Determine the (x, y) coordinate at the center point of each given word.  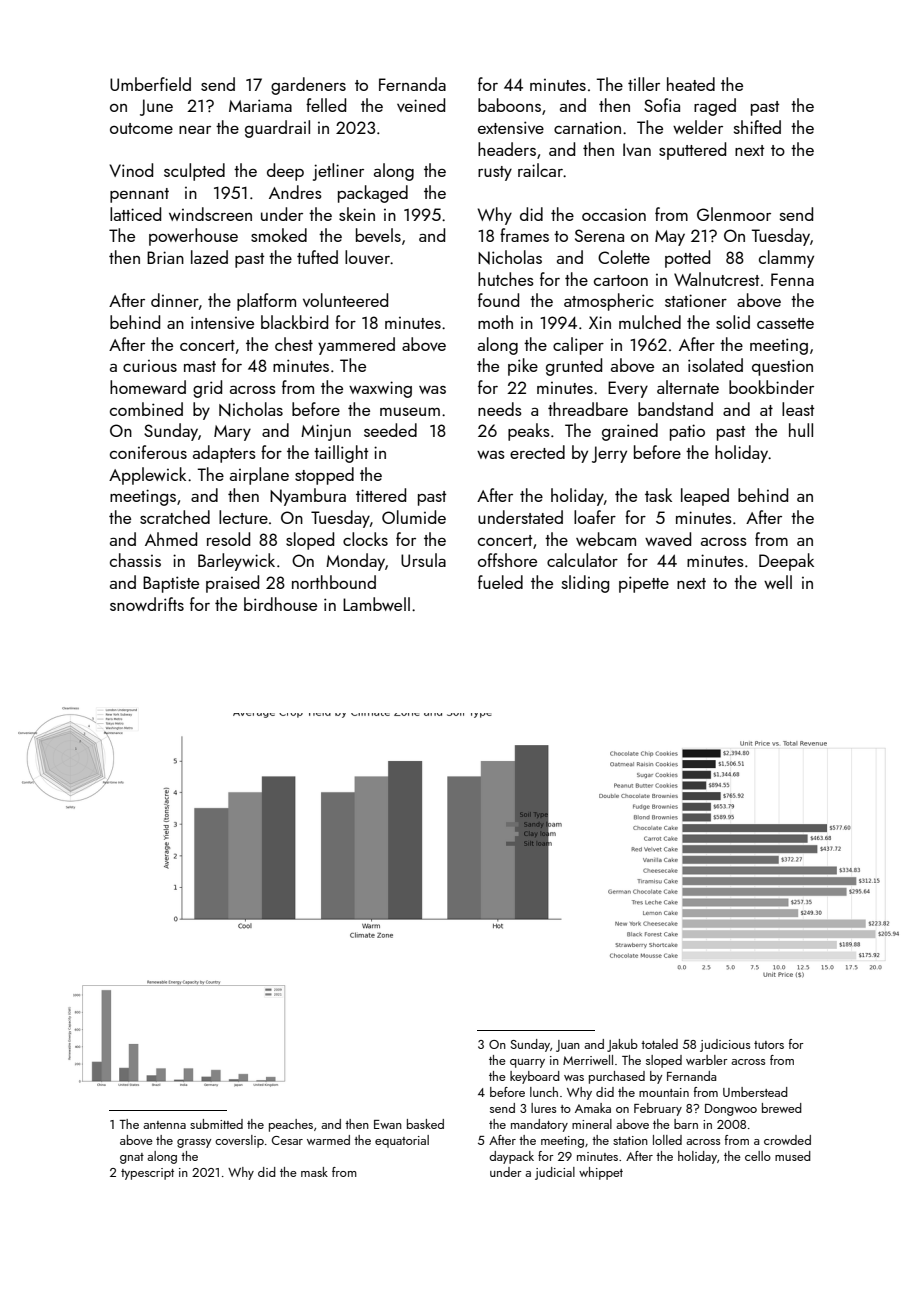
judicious (725, 1045)
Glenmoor (734, 214)
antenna (164, 1125)
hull (801, 430)
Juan (568, 1046)
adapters (224, 454)
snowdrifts (147, 604)
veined (421, 105)
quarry (527, 1063)
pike (523, 367)
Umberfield (150, 84)
